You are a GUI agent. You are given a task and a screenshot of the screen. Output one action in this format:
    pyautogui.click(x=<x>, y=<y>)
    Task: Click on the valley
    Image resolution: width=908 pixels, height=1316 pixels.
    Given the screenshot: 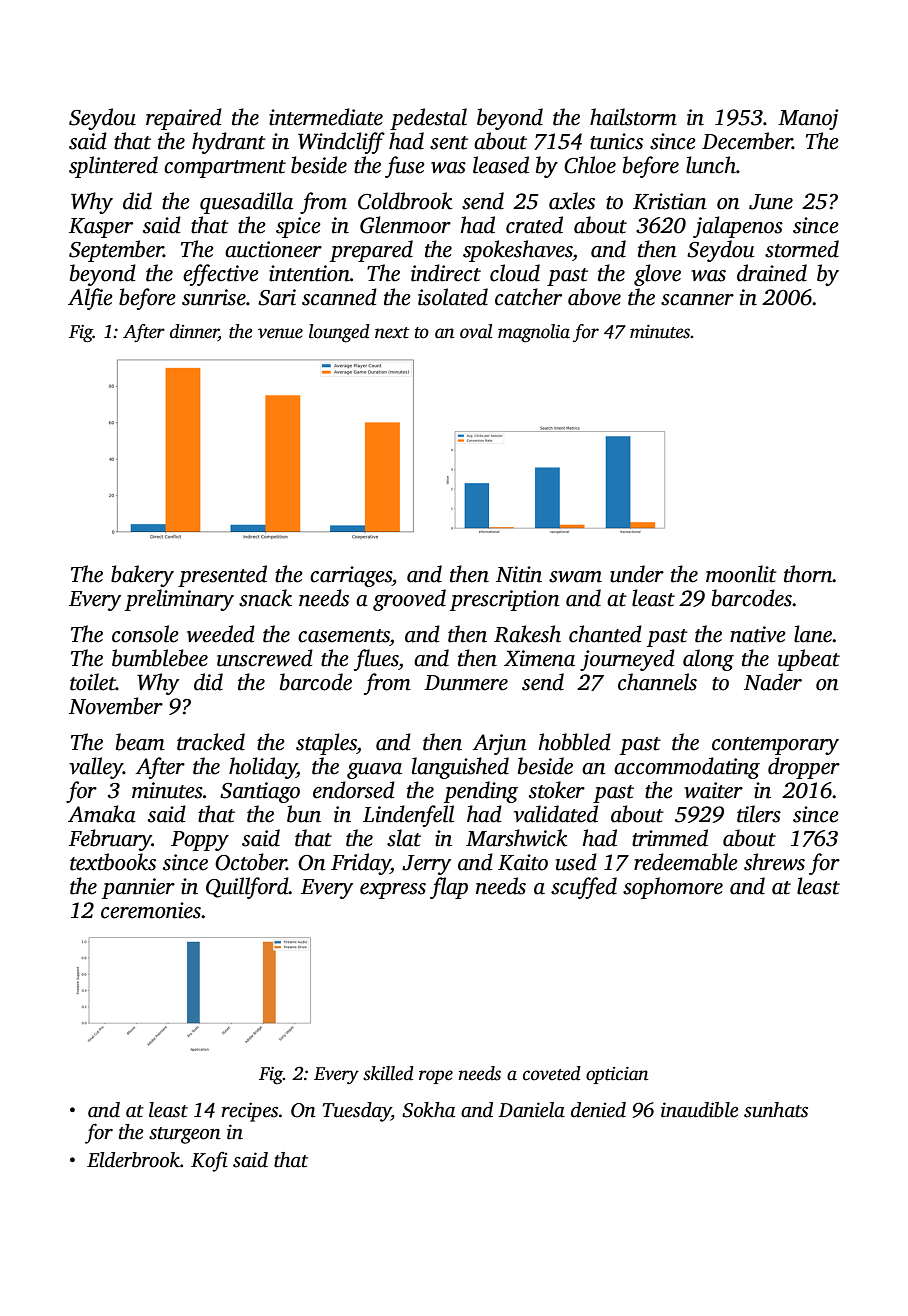 What is the action you would take?
    pyautogui.click(x=96, y=768)
